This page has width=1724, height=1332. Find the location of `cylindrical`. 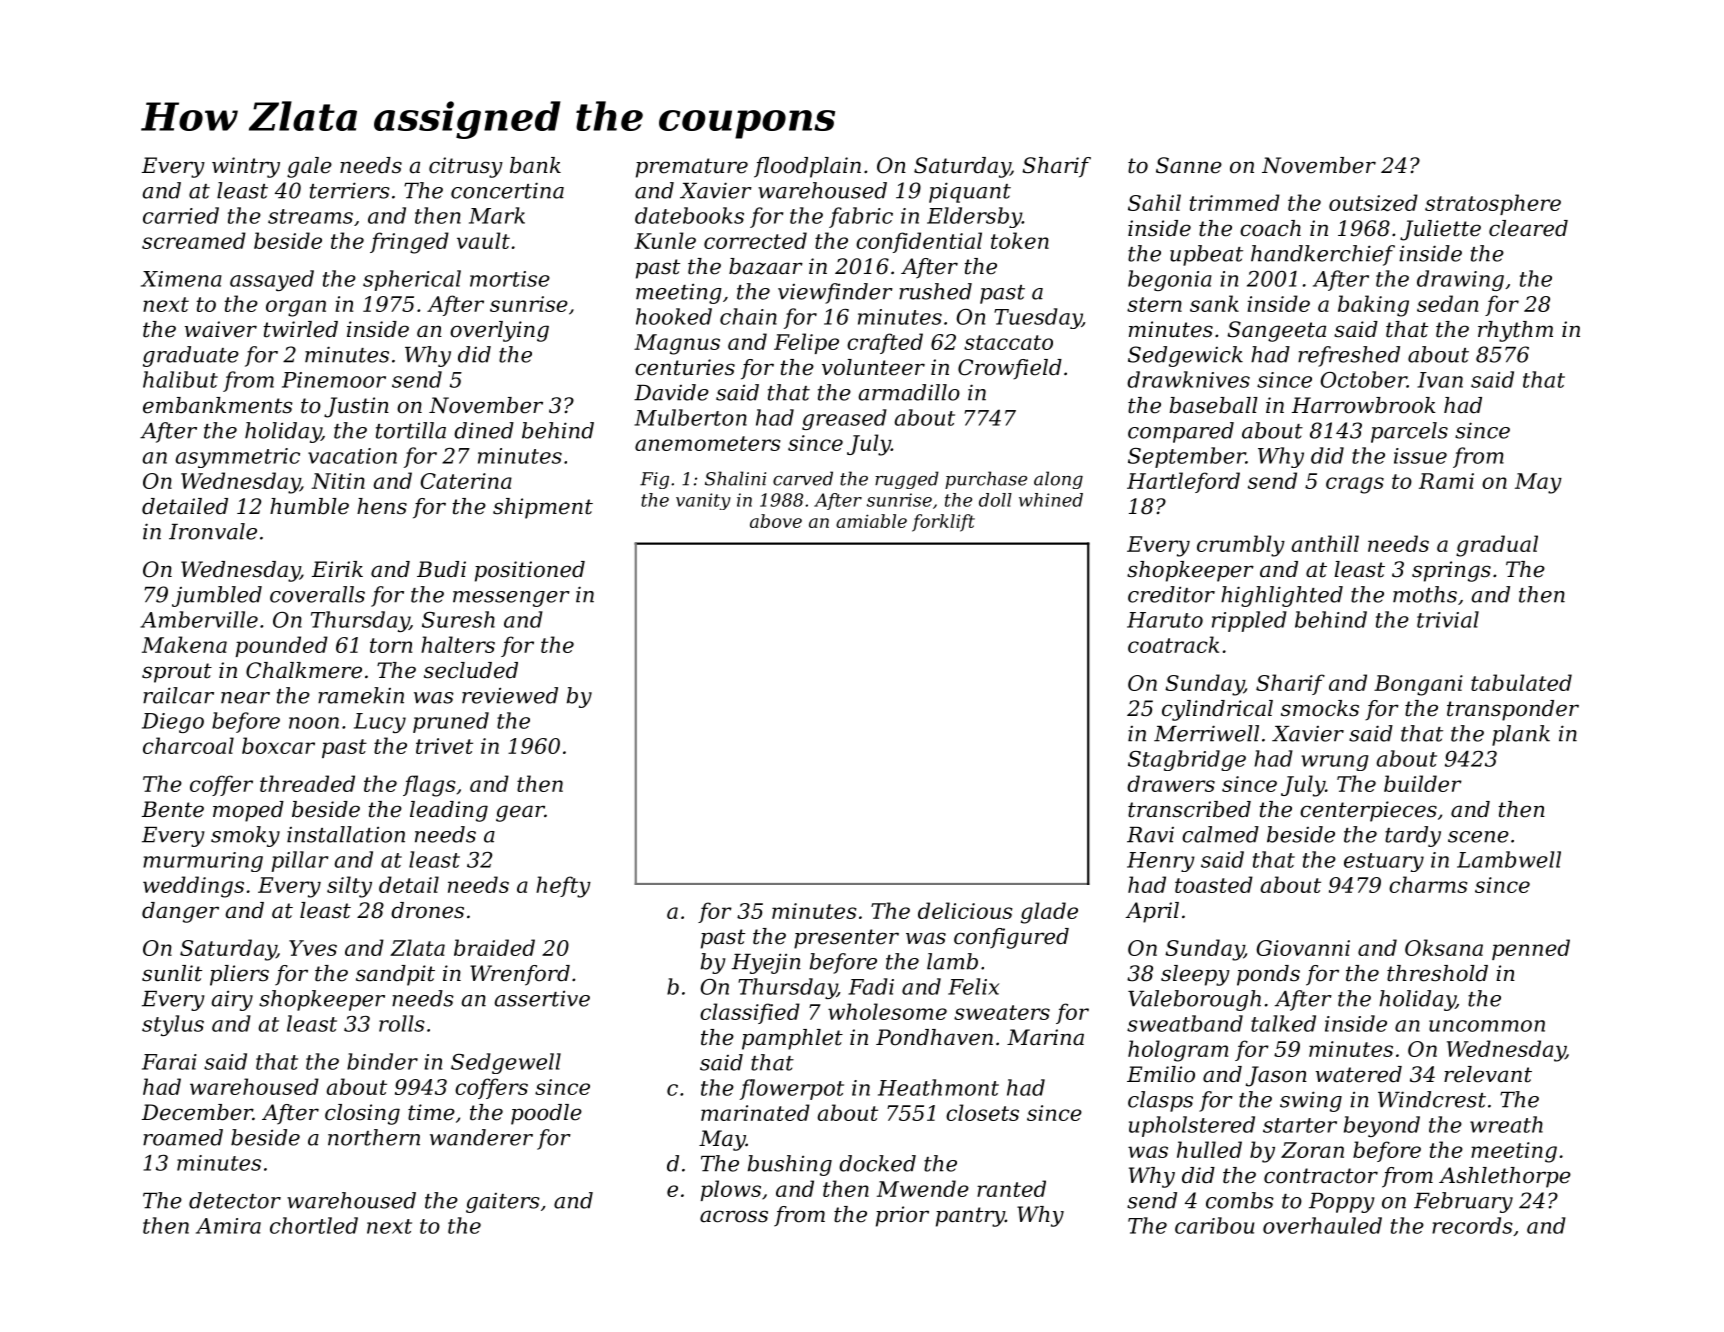

cylindrical is located at coordinates (1217, 710).
